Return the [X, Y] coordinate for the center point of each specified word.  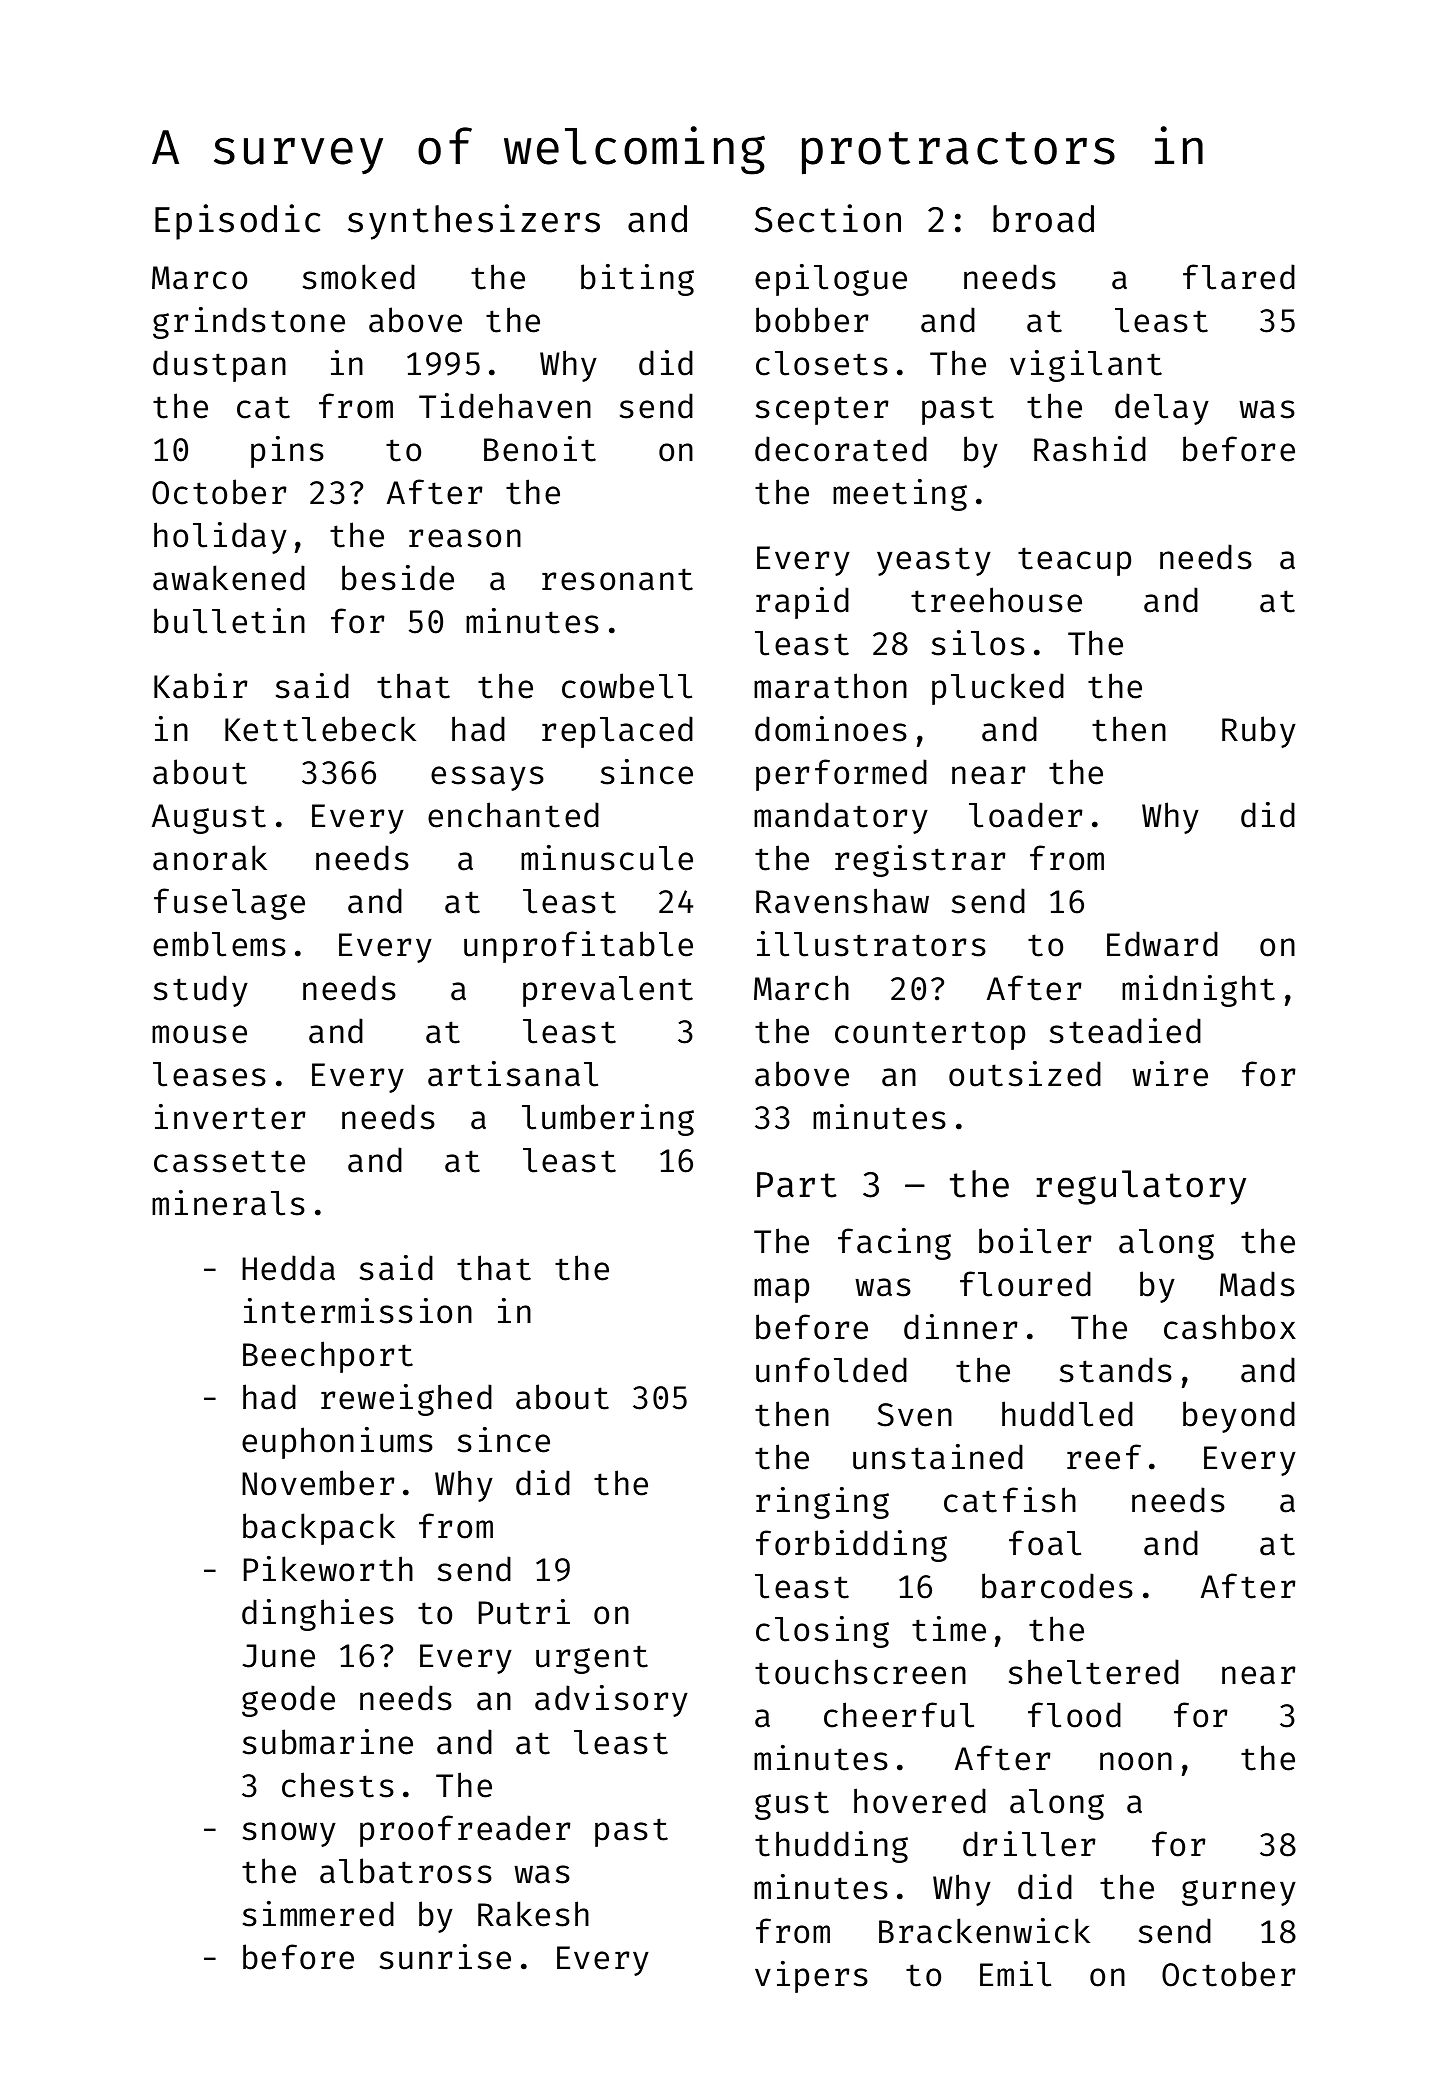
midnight [1198, 991]
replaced [617, 732]
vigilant [1086, 366]
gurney [1239, 1893]
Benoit [540, 449]
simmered [318, 1914]
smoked [359, 277]
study [201, 991]
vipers [811, 1977]
